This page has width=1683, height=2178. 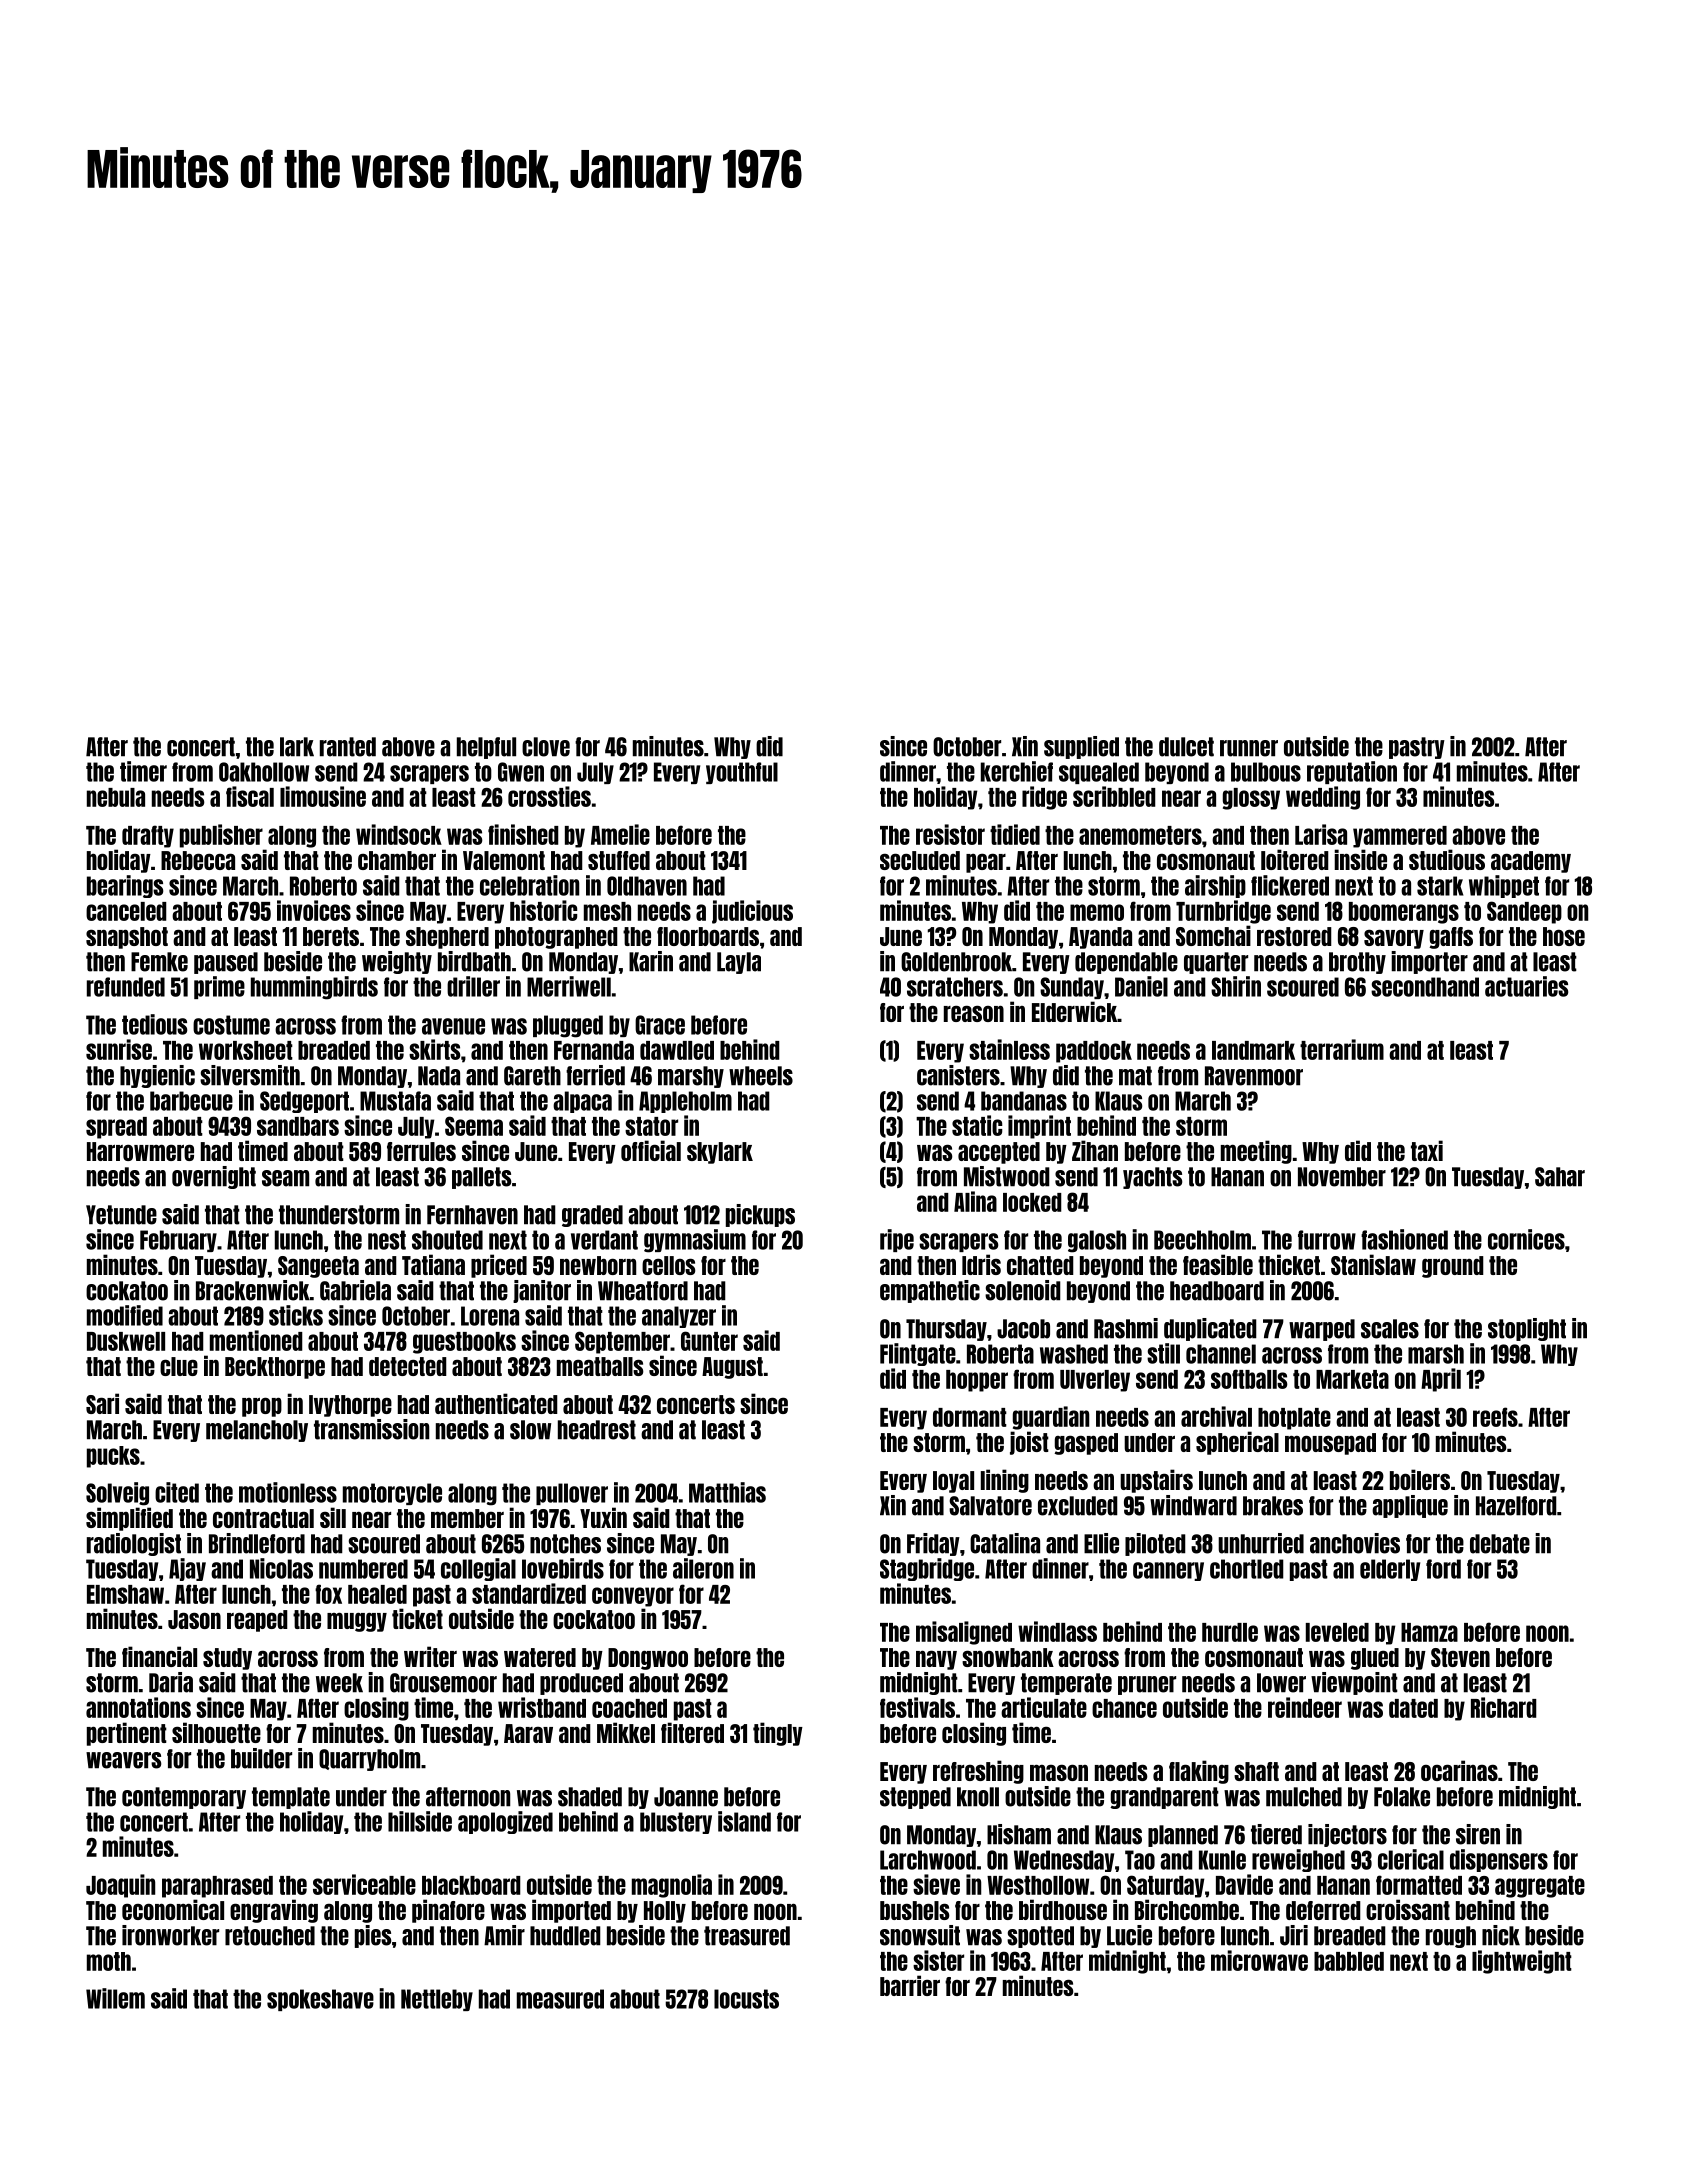 I want to click on youthful, so click(x=742, y=773).
